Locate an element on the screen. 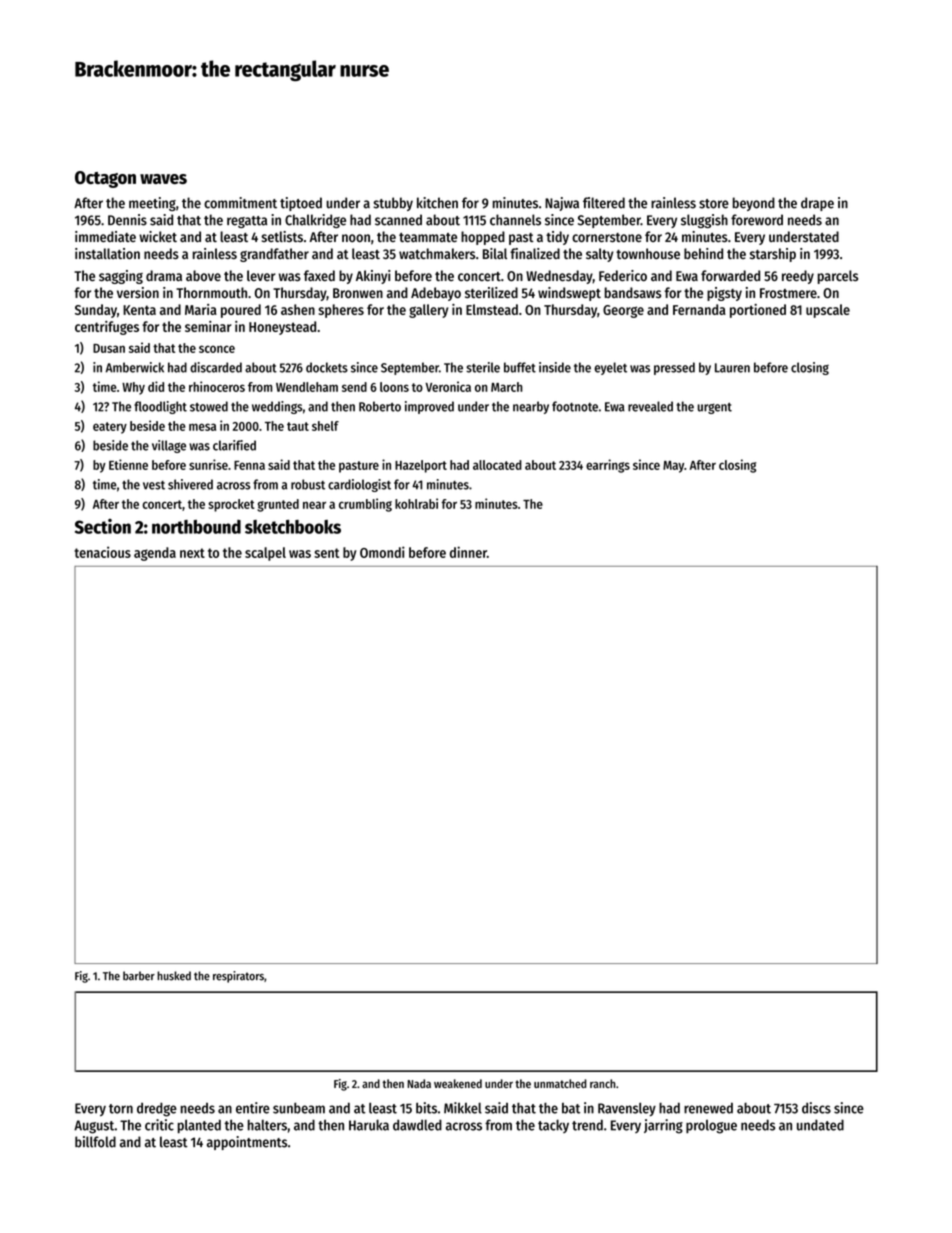 This screenshot has width=952, height=1233. dredge is located at coordinates (157, 1109).
